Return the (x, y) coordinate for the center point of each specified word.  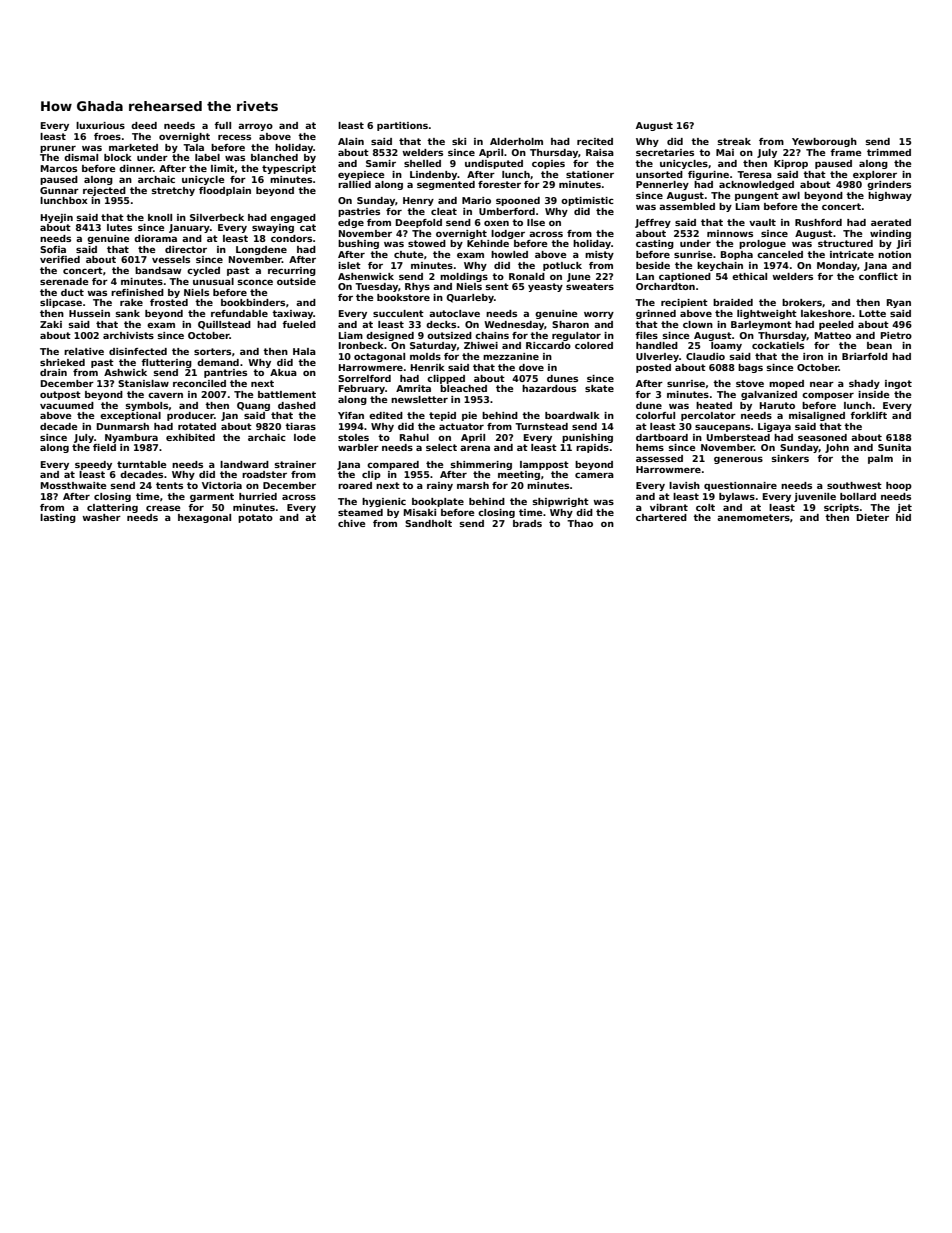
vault (762, 222)
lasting (58, 518)
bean (879, 345)
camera (594, 475)
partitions (402, 126)
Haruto (777, 405)
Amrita (413, 388)
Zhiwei (481, 345)
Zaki (51, 324)
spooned (518, 201)
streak (734, 141)
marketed (133, 147)
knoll (160, 217)
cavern (165, 395)
